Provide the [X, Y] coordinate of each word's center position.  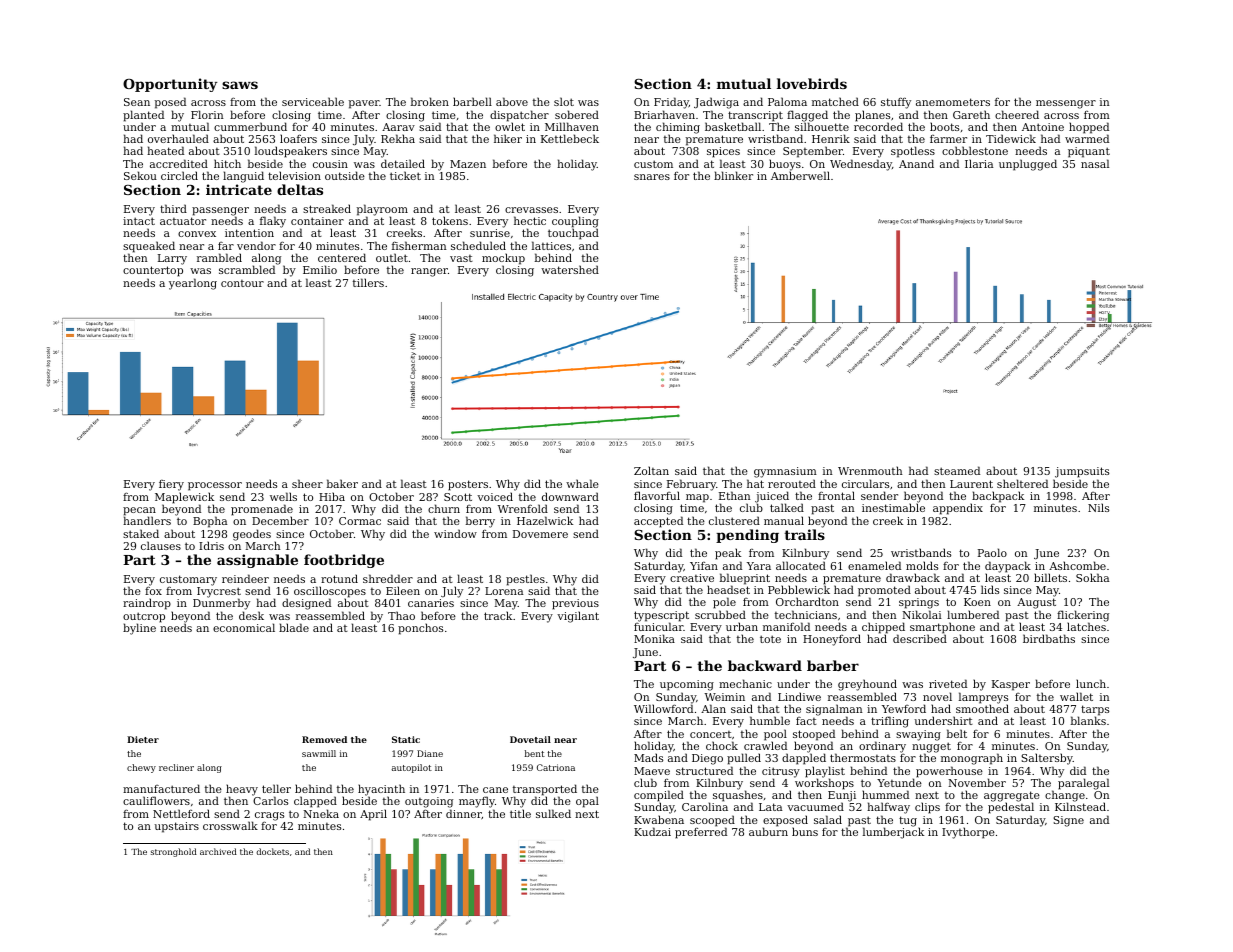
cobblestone [975, 150]
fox [153, 590]
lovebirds [812, 83]
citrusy [781, 772]
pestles [525, 580]
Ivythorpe [968, 833]
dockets [272, 851]
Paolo [992, 552]
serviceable [313, 101]
